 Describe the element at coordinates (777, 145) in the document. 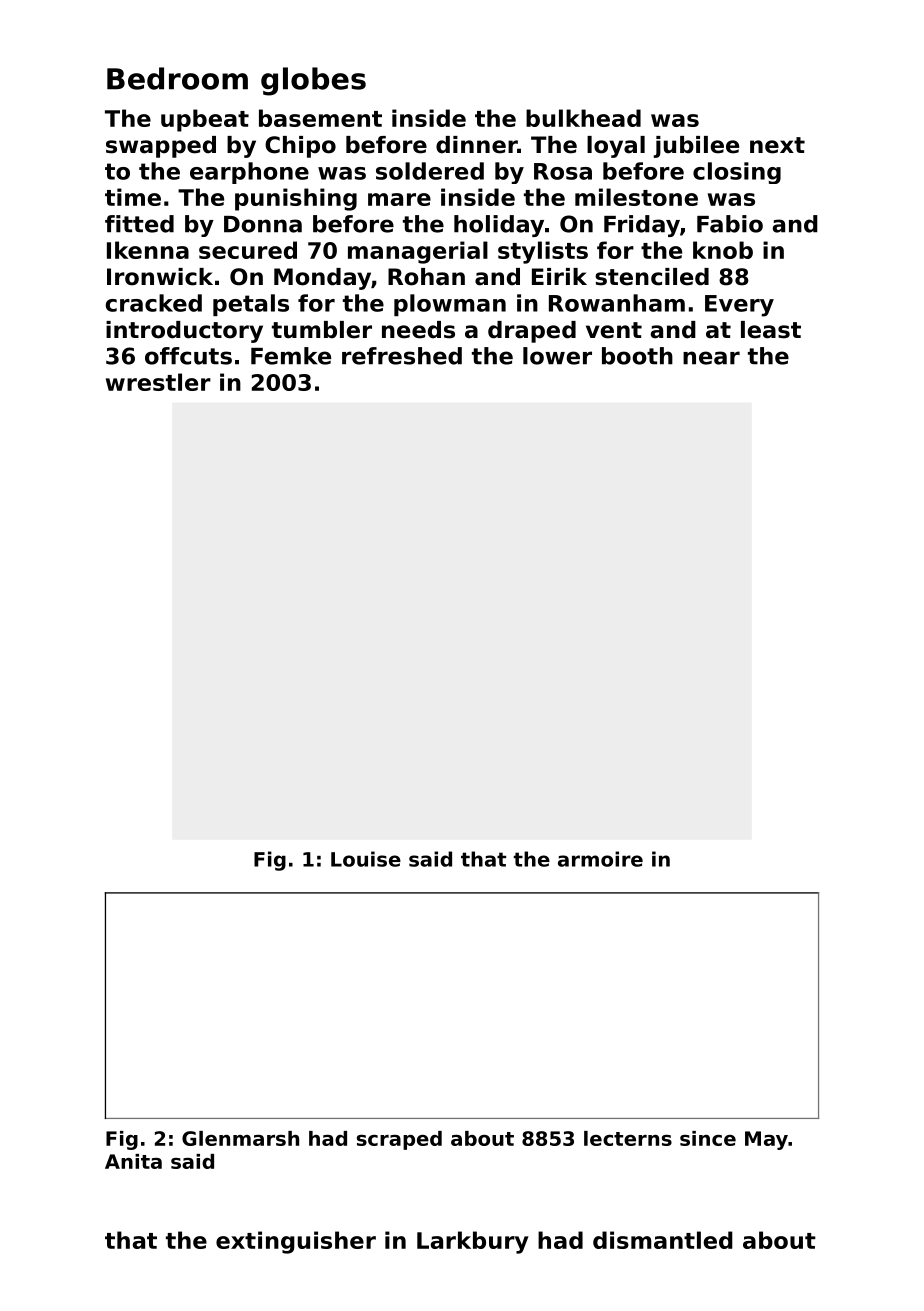

I see `next` at that location.
